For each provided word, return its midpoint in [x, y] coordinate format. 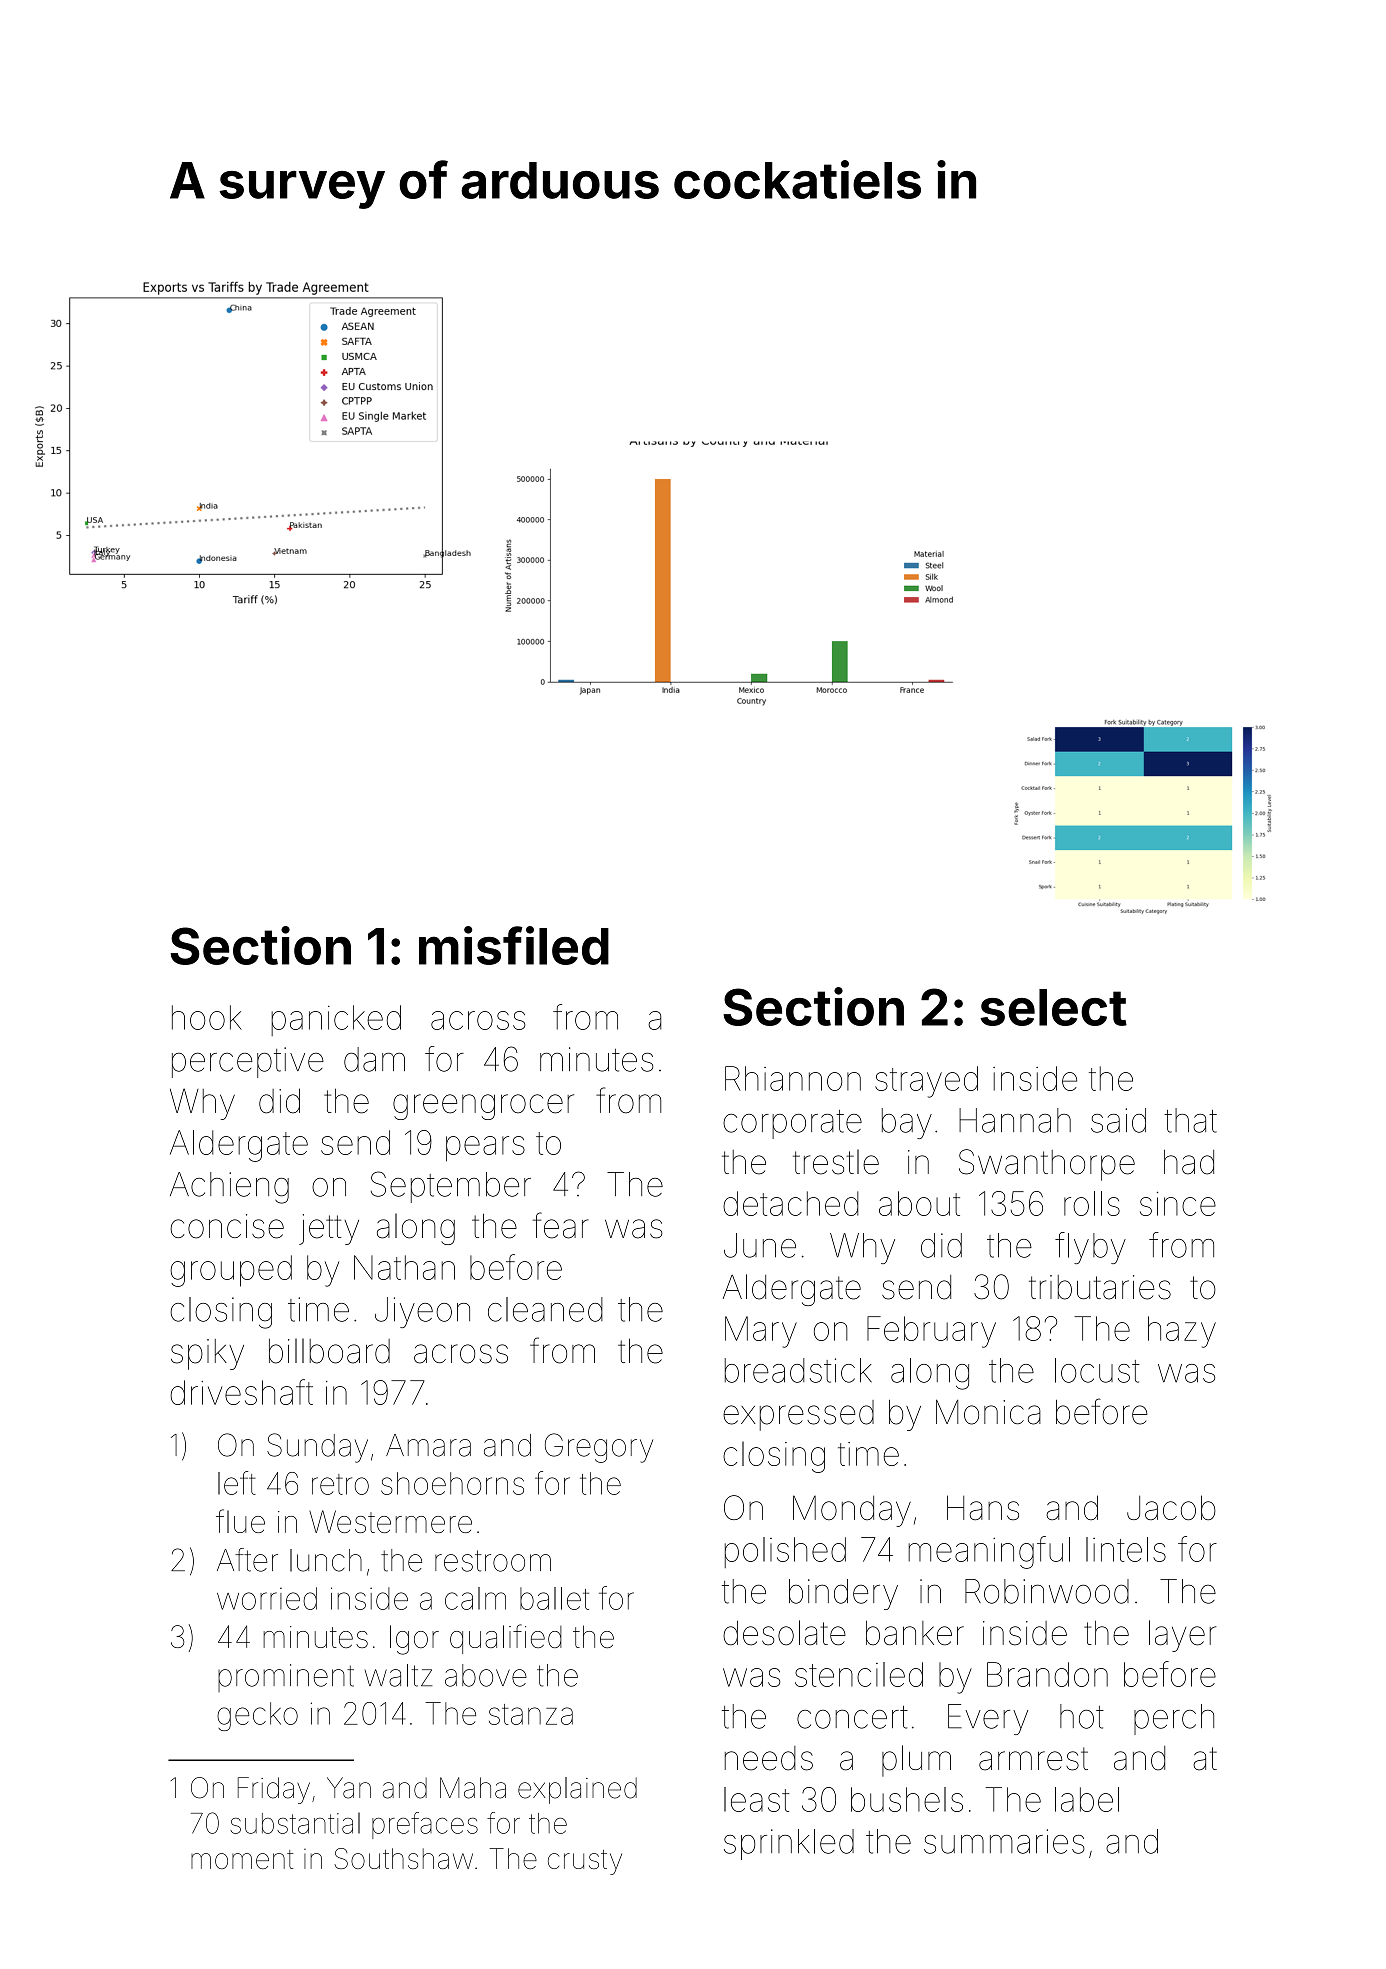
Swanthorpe [1047, 1165]
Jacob [1171, 1507]
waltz [398, 1675]
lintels [1126, 1549]
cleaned [545, 1309]
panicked [336, 1020]
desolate [784, 1633]
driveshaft [241, 1392]
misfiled [514, 945]
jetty [329, 1229]
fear [561, 1225]
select [1053, 1007]
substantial [295, 1823]
